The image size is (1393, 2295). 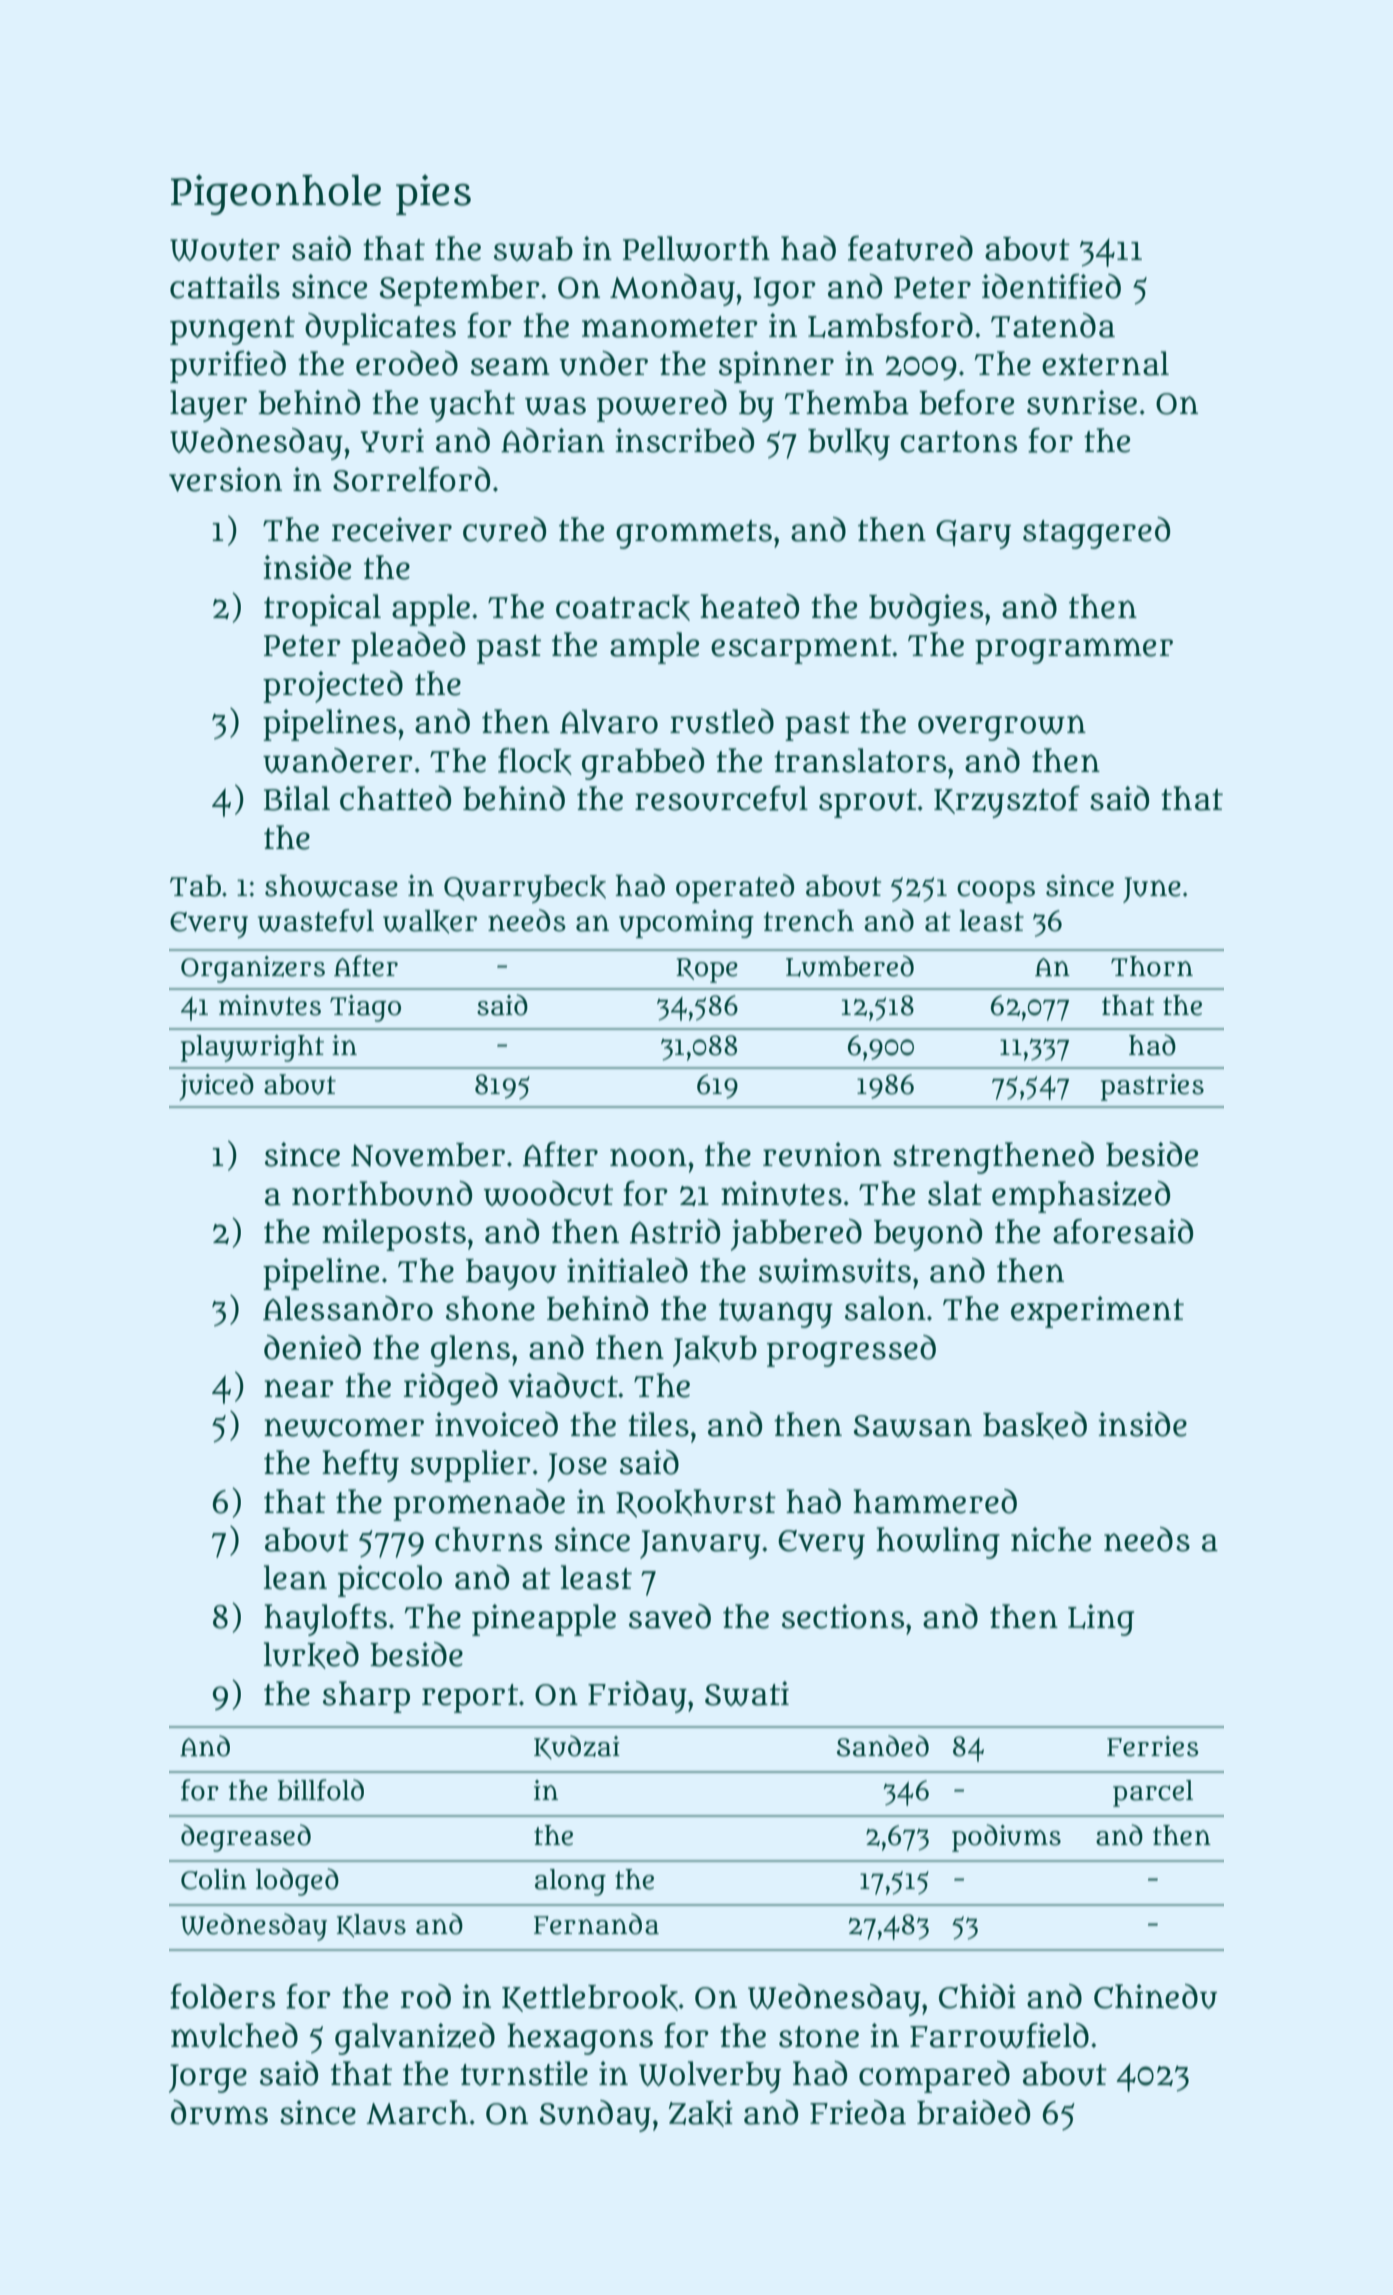 I want to click on swimsuits, so click(x=835, y=1270).
